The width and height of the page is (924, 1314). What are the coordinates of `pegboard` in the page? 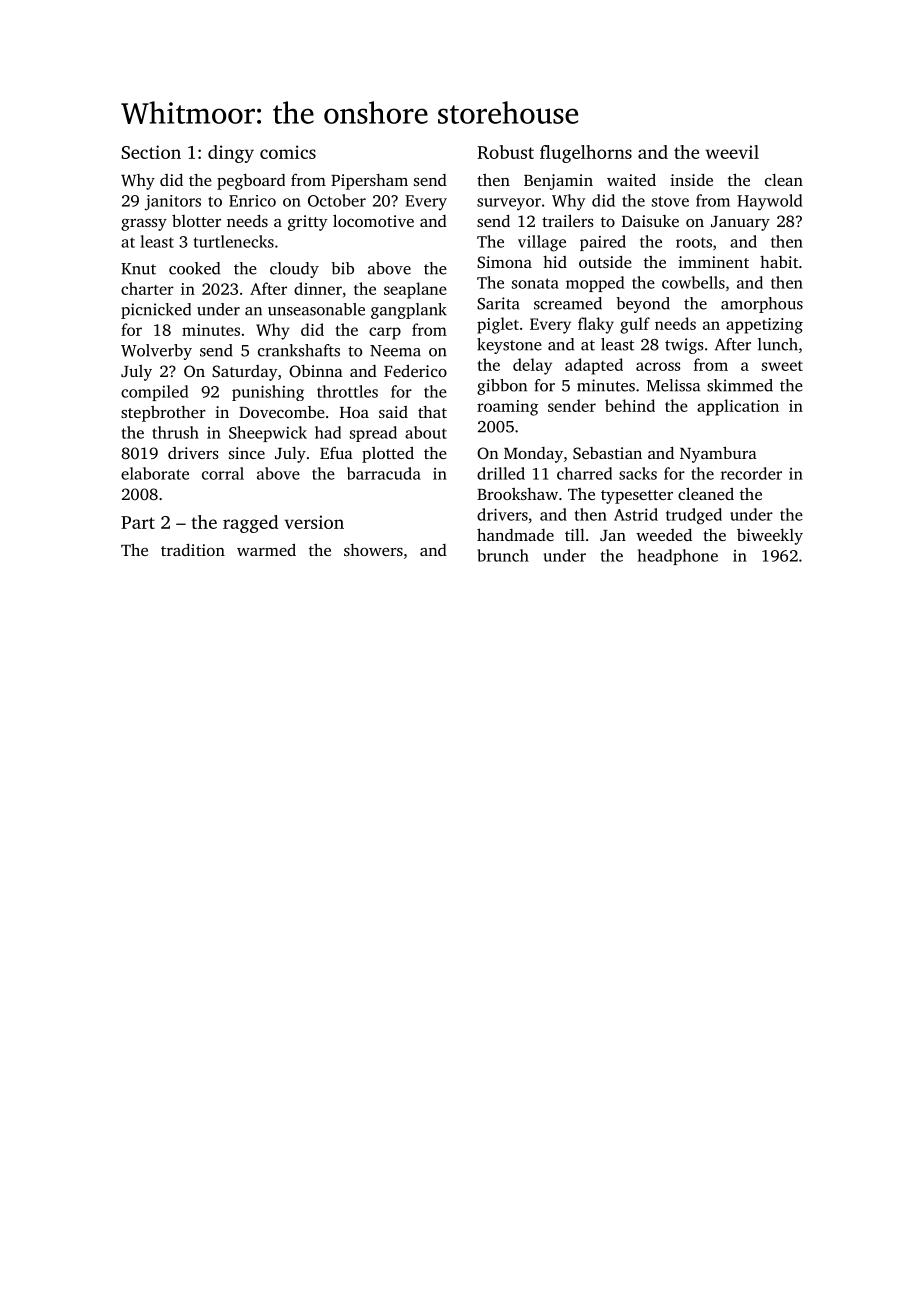 It's located at (251, 182).
